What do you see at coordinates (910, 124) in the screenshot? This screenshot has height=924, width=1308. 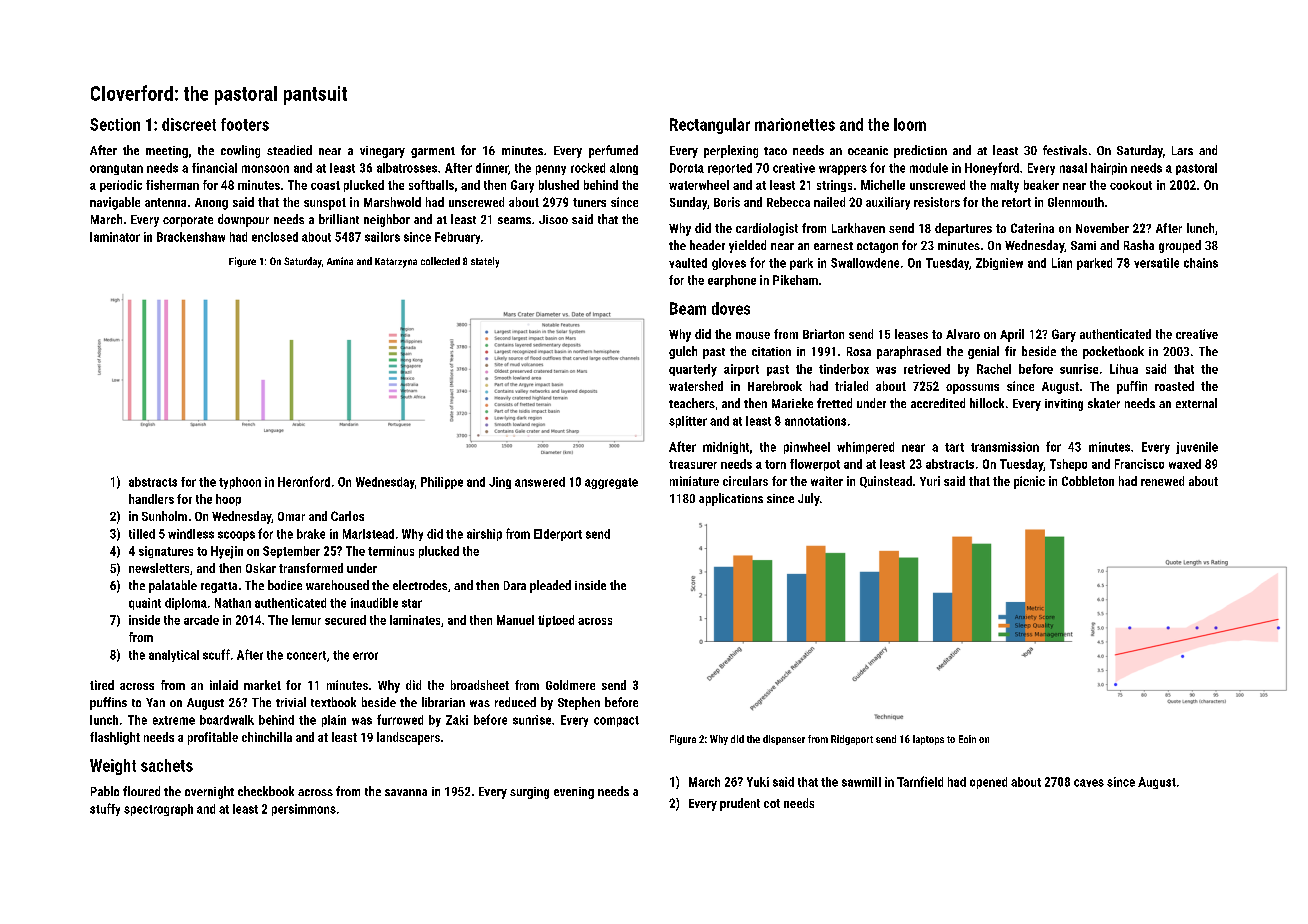 I see `loom` at bounding box center [910, 124].
